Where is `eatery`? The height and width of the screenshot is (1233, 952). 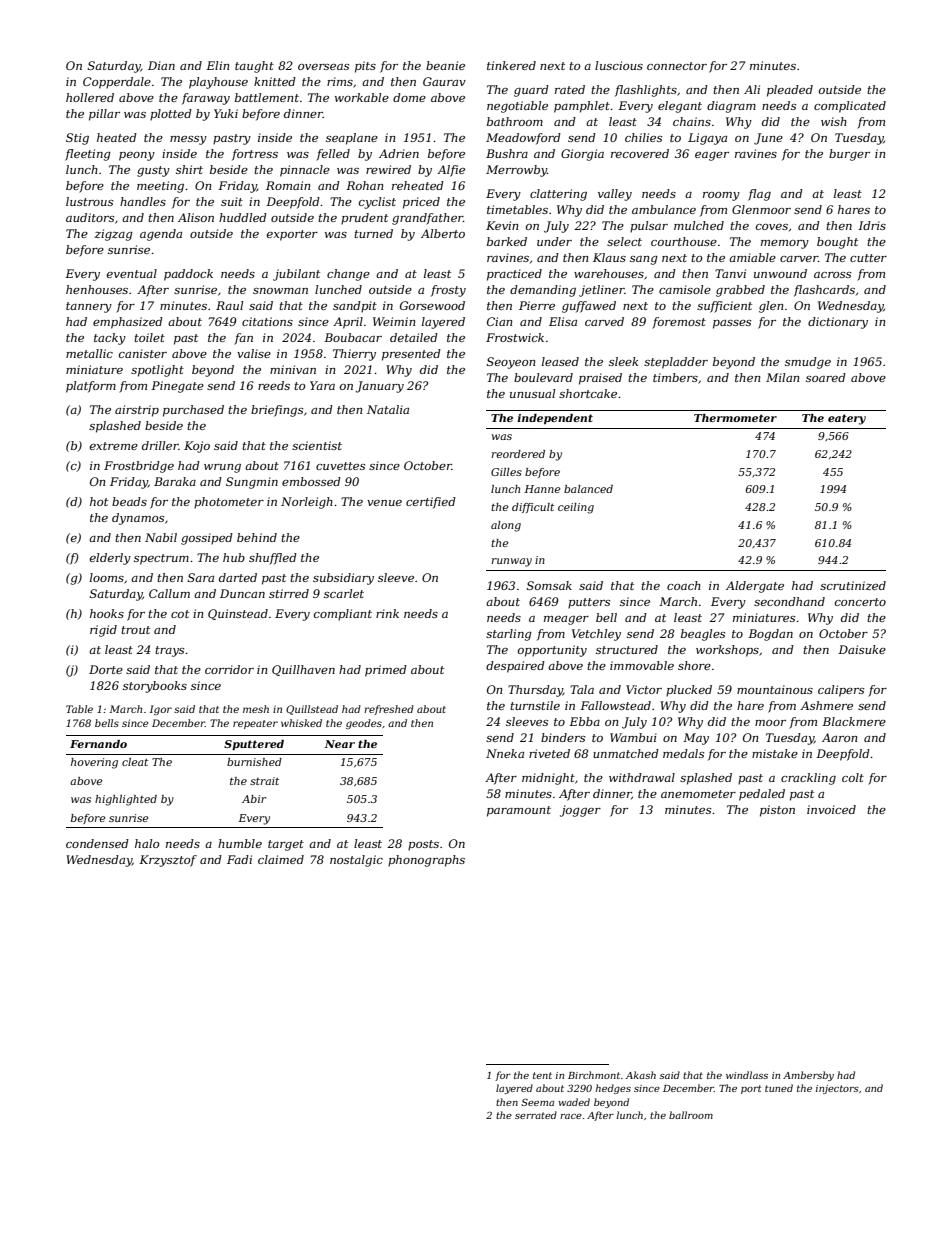
eatery is located at coordinates (847, 419).
